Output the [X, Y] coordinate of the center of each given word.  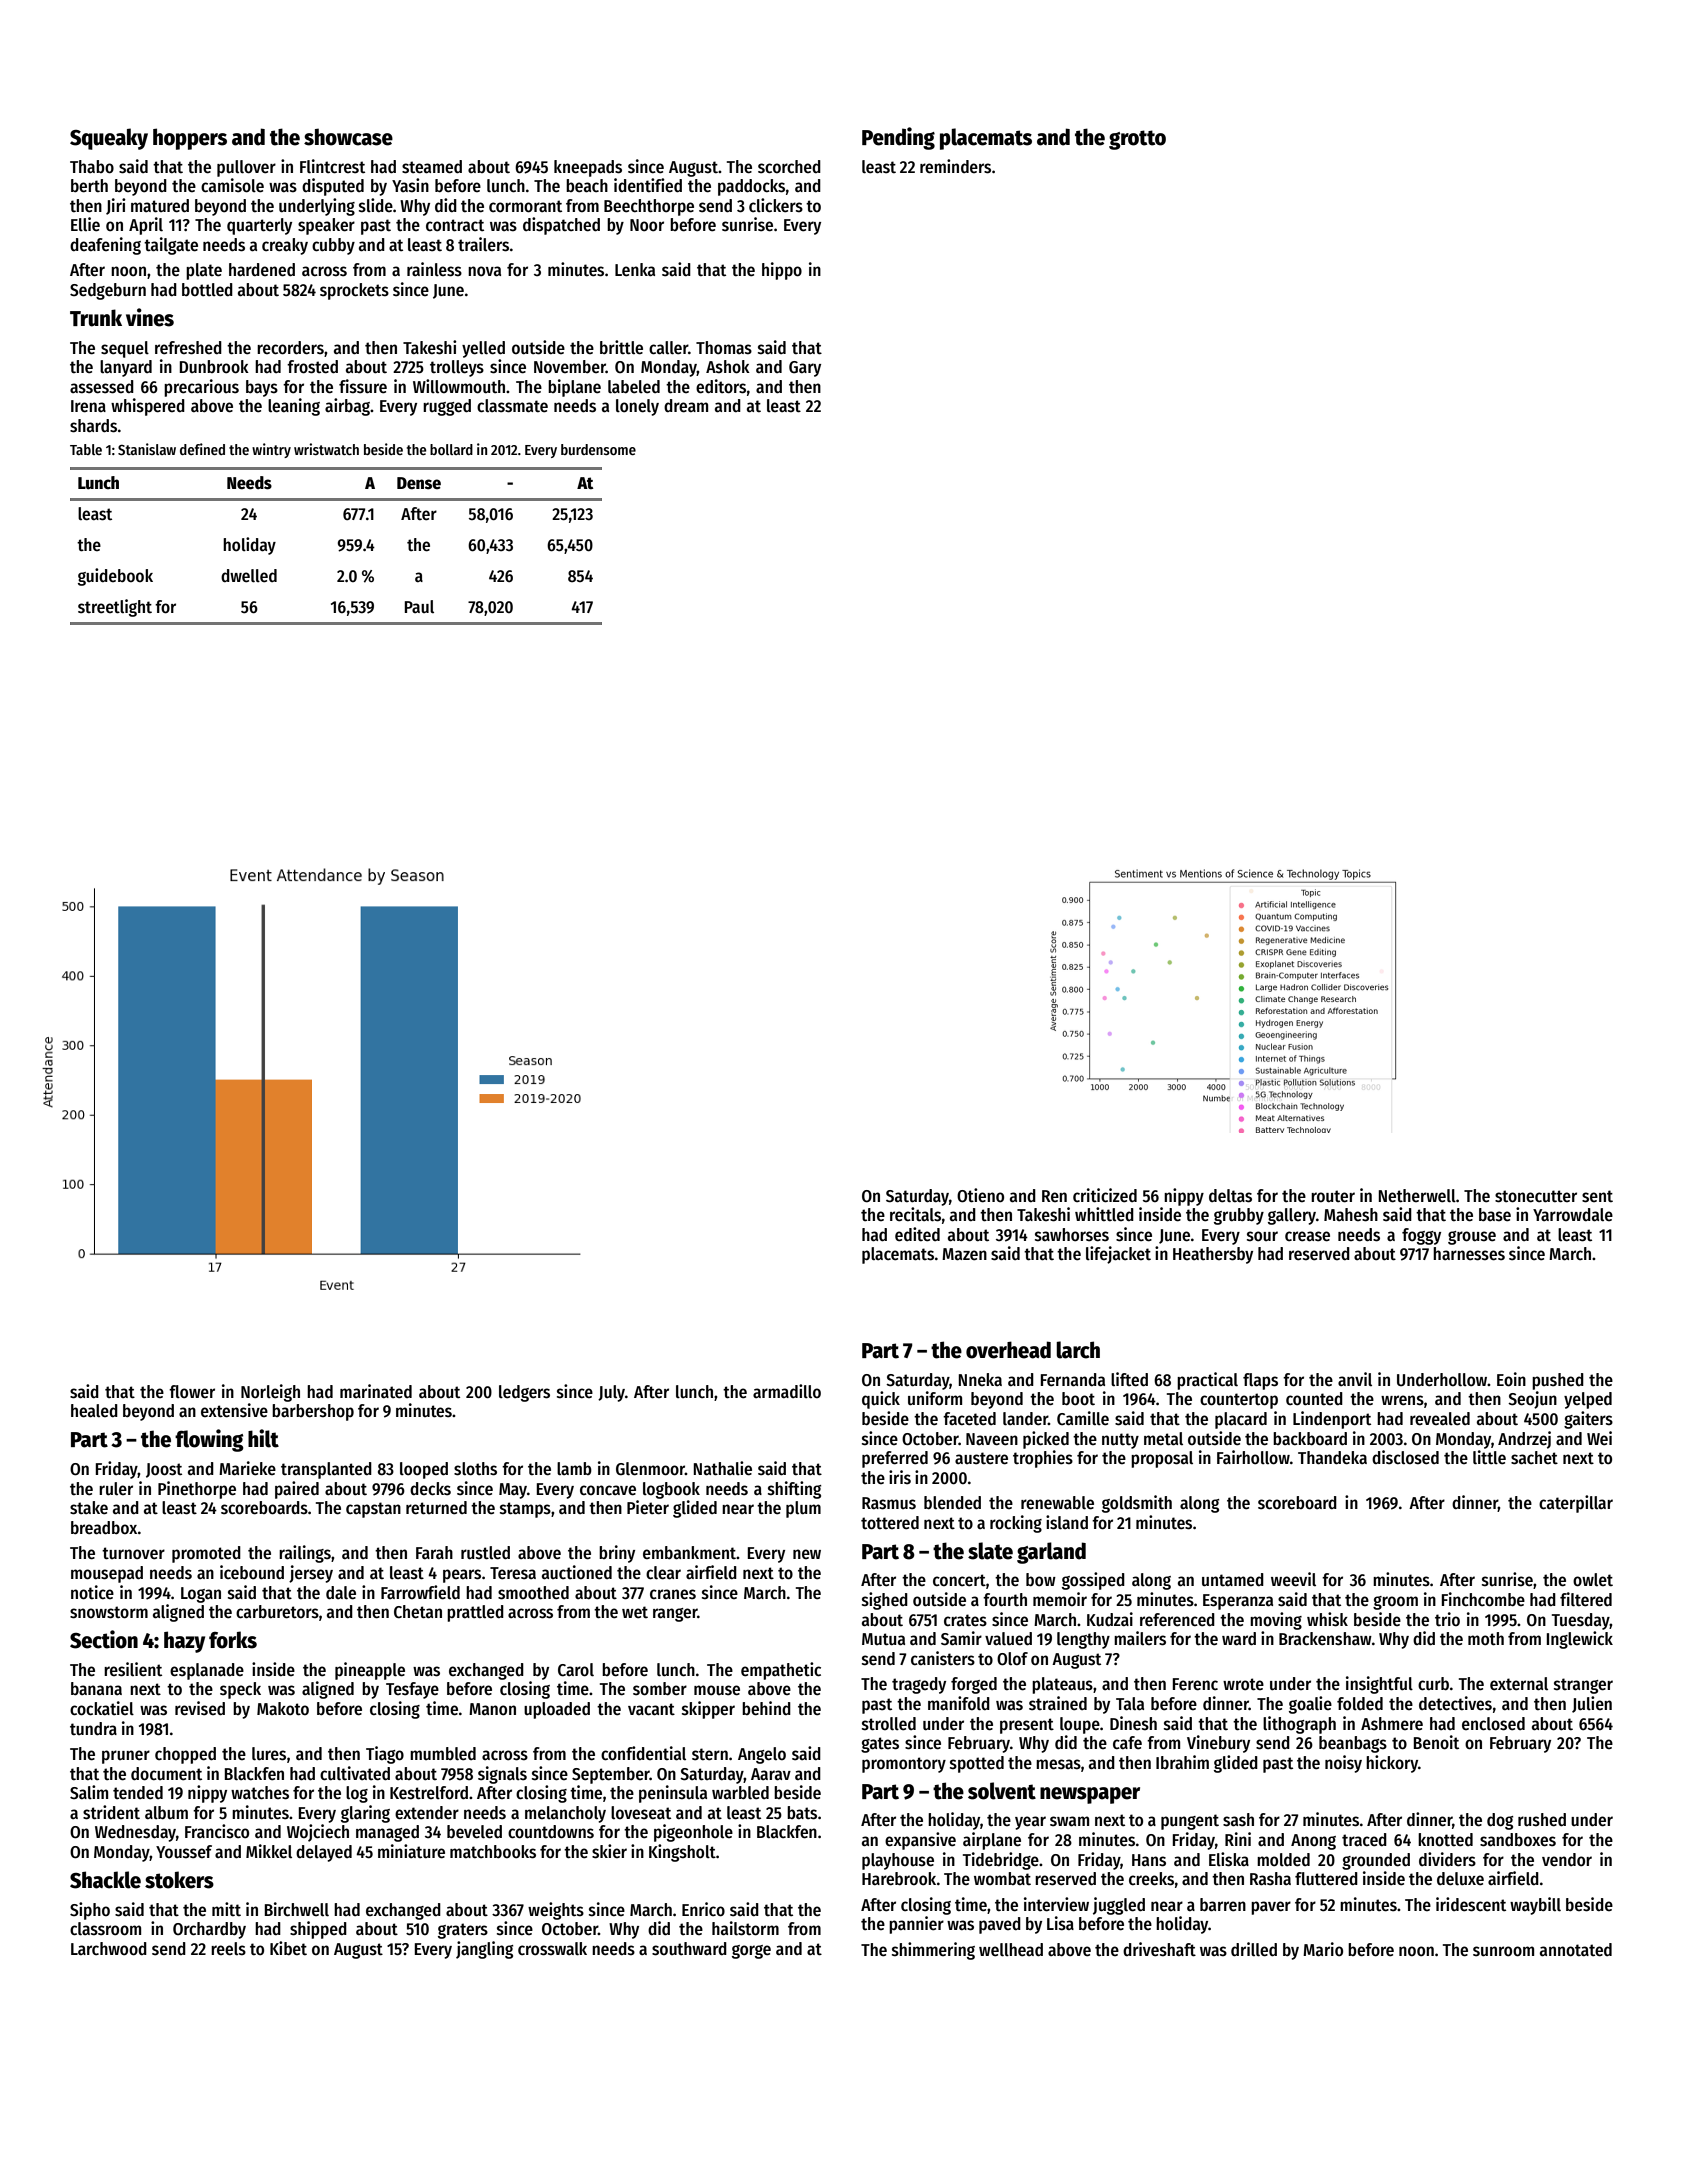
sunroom [1503, 1951]
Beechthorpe [649, 207]
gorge [751, 1952]
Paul [419, 606]
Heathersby [1213, 1255]
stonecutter [1536, 1196]
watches [260, 1793]
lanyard [126, 368]
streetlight [115, 608]
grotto [1137, 140]
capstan [373, 1510]
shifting [794, 1490]
